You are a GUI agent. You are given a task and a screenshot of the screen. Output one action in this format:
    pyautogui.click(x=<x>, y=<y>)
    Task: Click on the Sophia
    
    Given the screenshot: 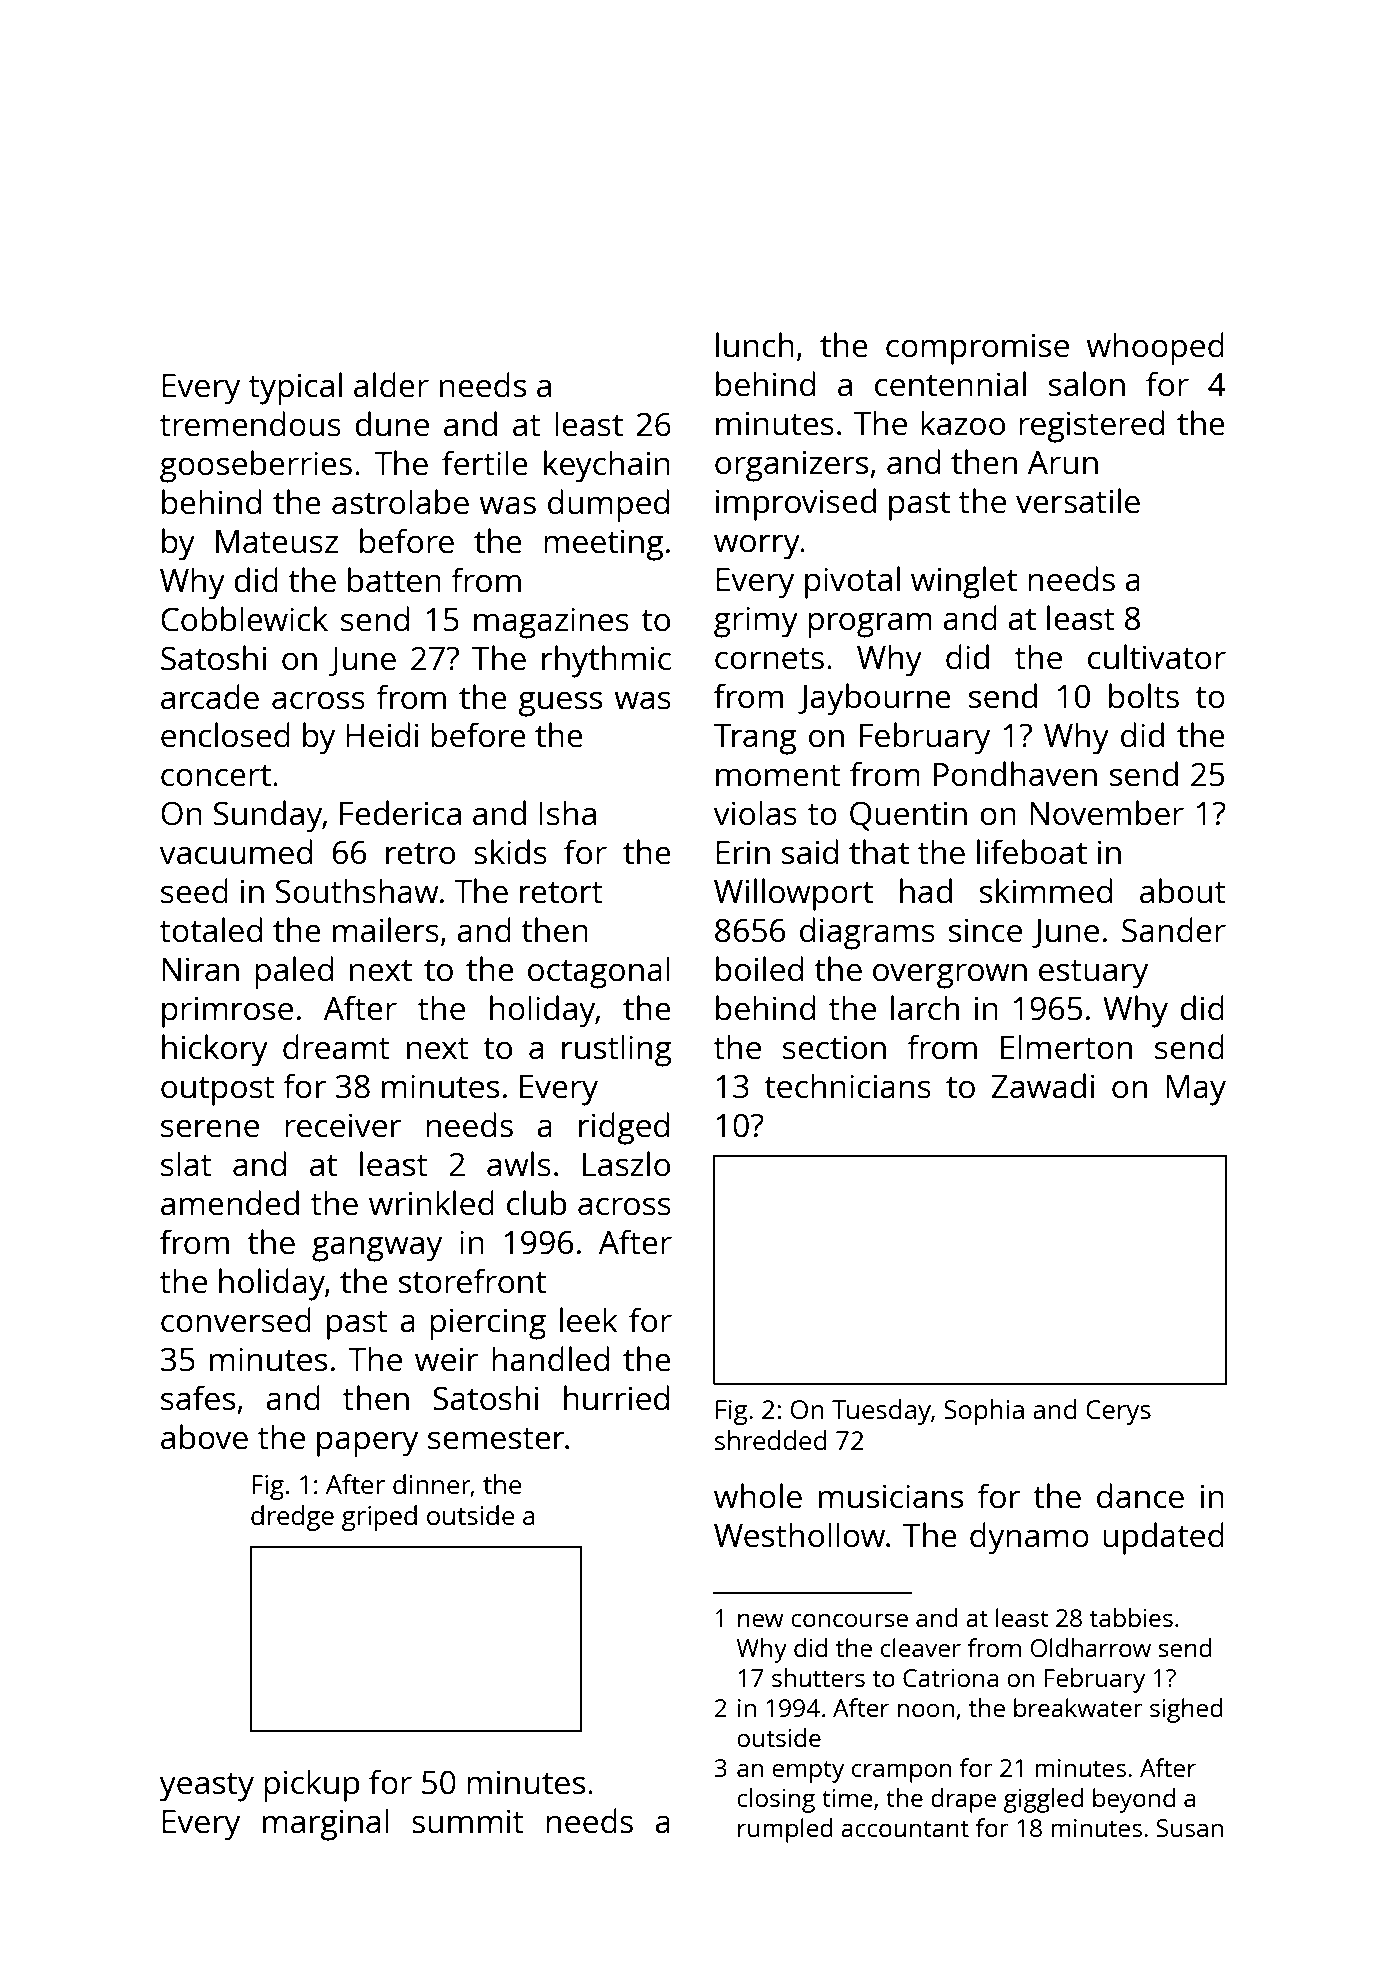 What is the action you would take?
    pyautogui.click(x=984, y=1412)
